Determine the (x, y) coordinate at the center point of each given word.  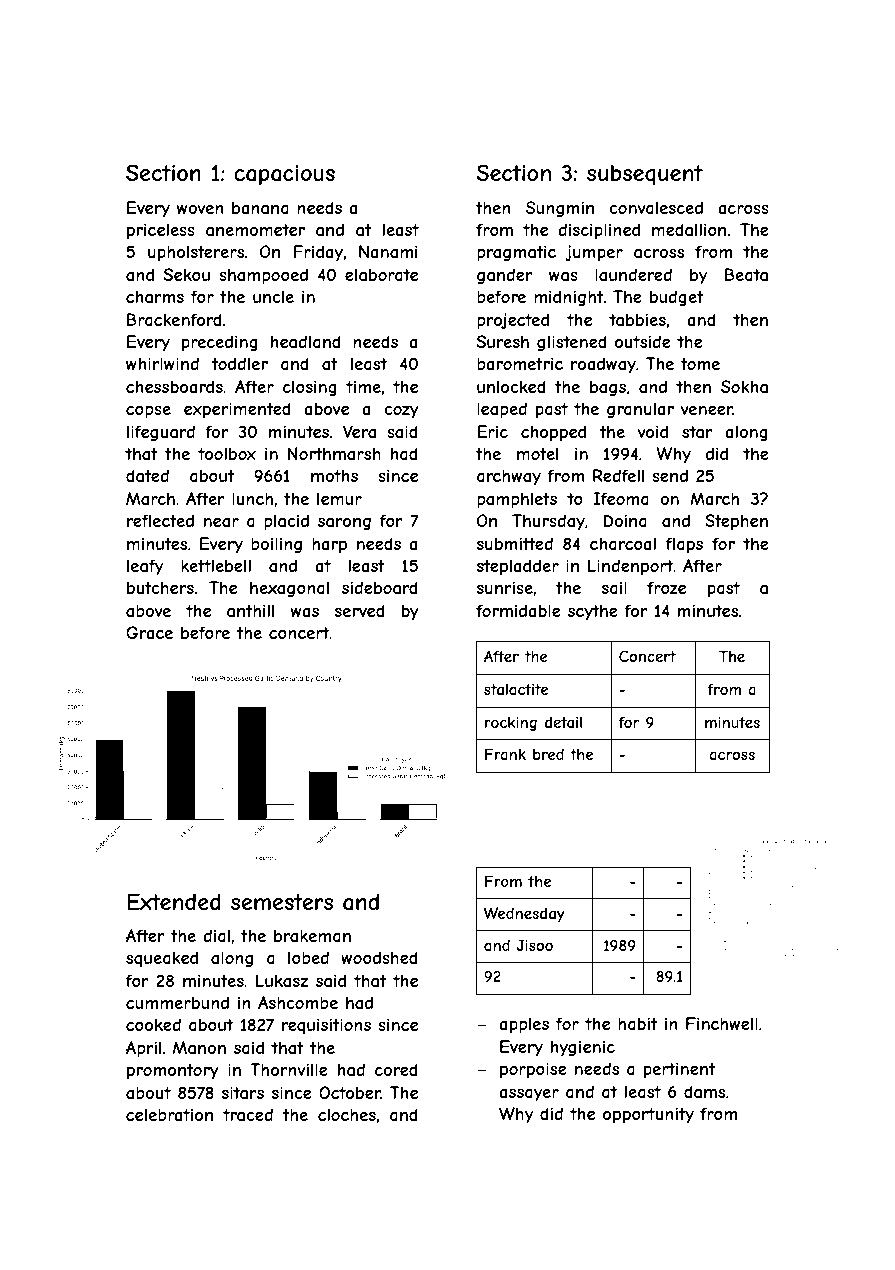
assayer (529, 1095)
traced (248, 1114)
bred (548, 754)
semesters (282, 902)
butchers (160, 588)
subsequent (645, 175)
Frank (505, 754)
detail (563, 722)
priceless (161, 231)
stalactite (516, 689)
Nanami (388, 251)
